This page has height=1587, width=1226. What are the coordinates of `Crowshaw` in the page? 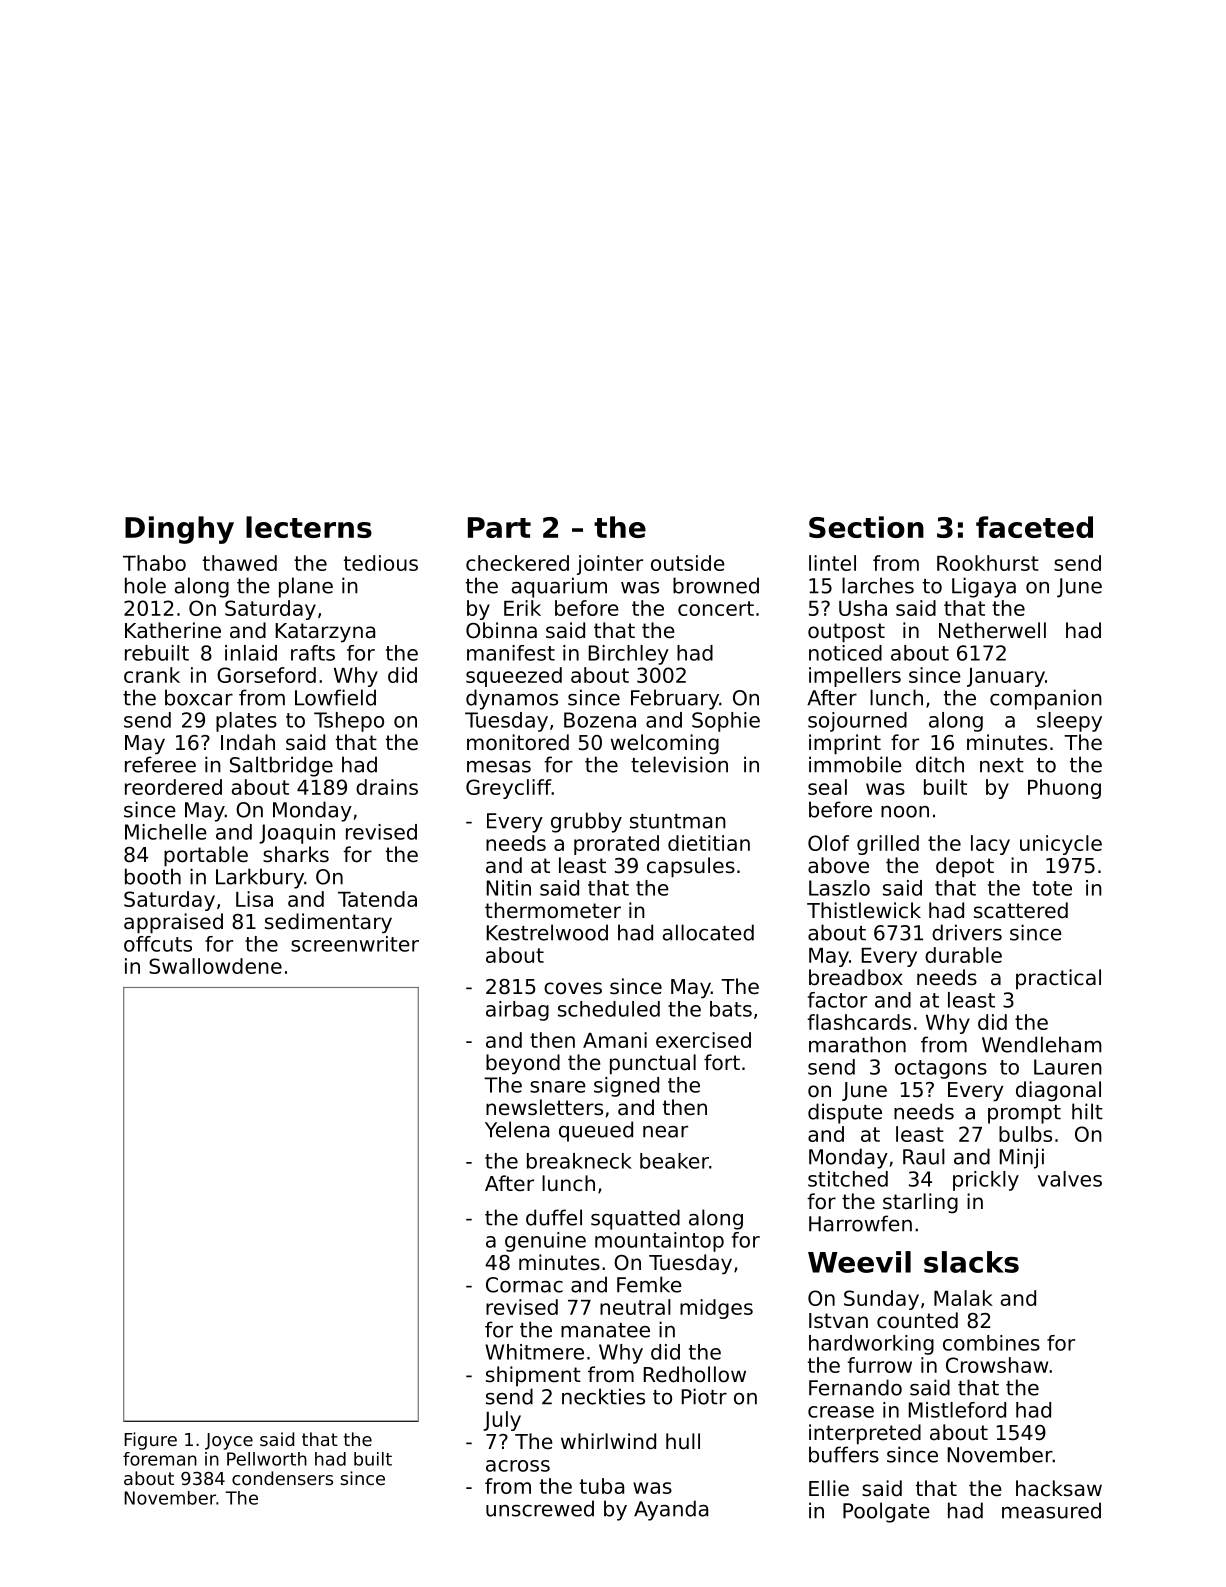 It's located at (997, 1365).
